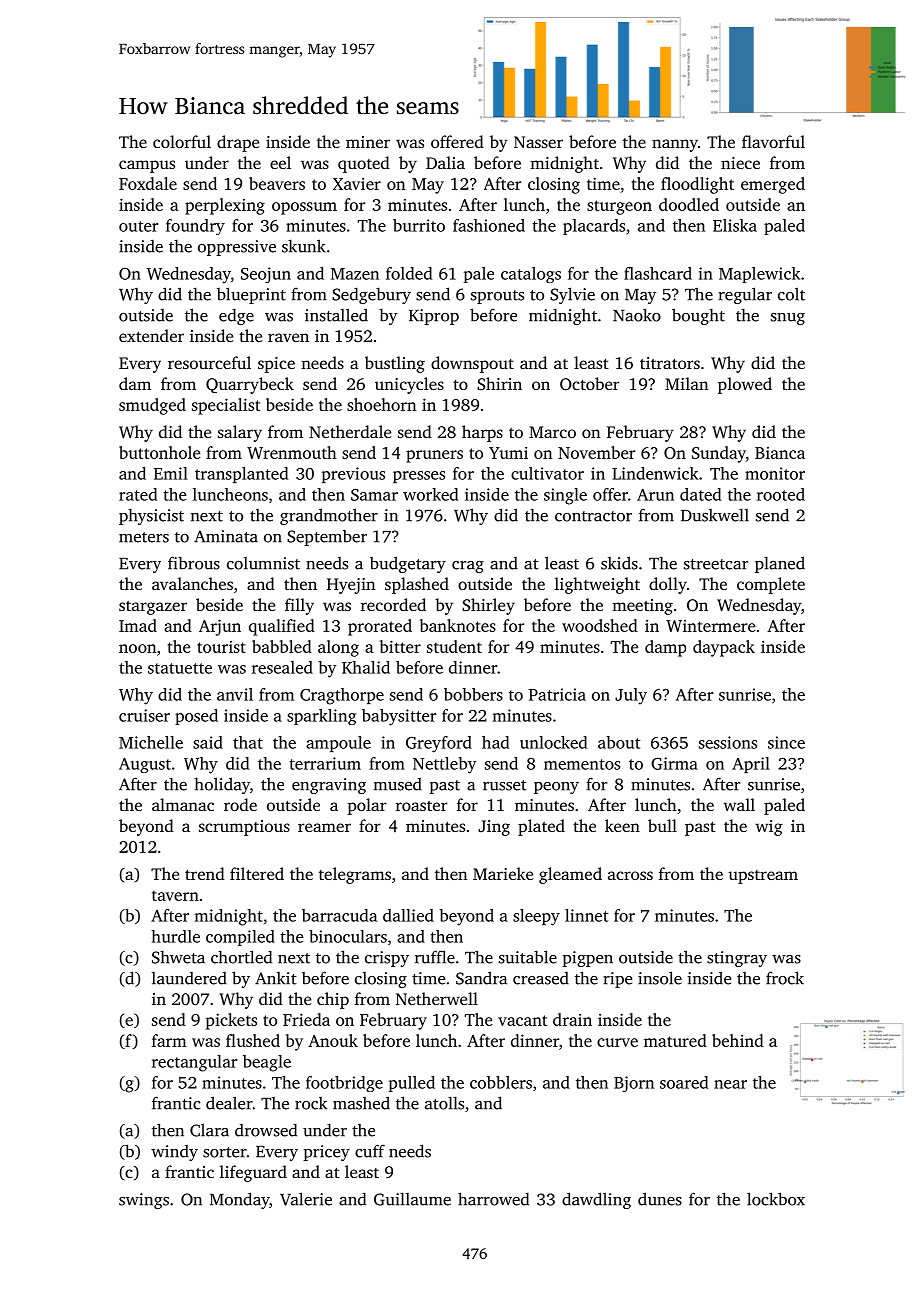 The height and width of the page is (1308, 924). I want to click on roaster, so click(422, 806).
